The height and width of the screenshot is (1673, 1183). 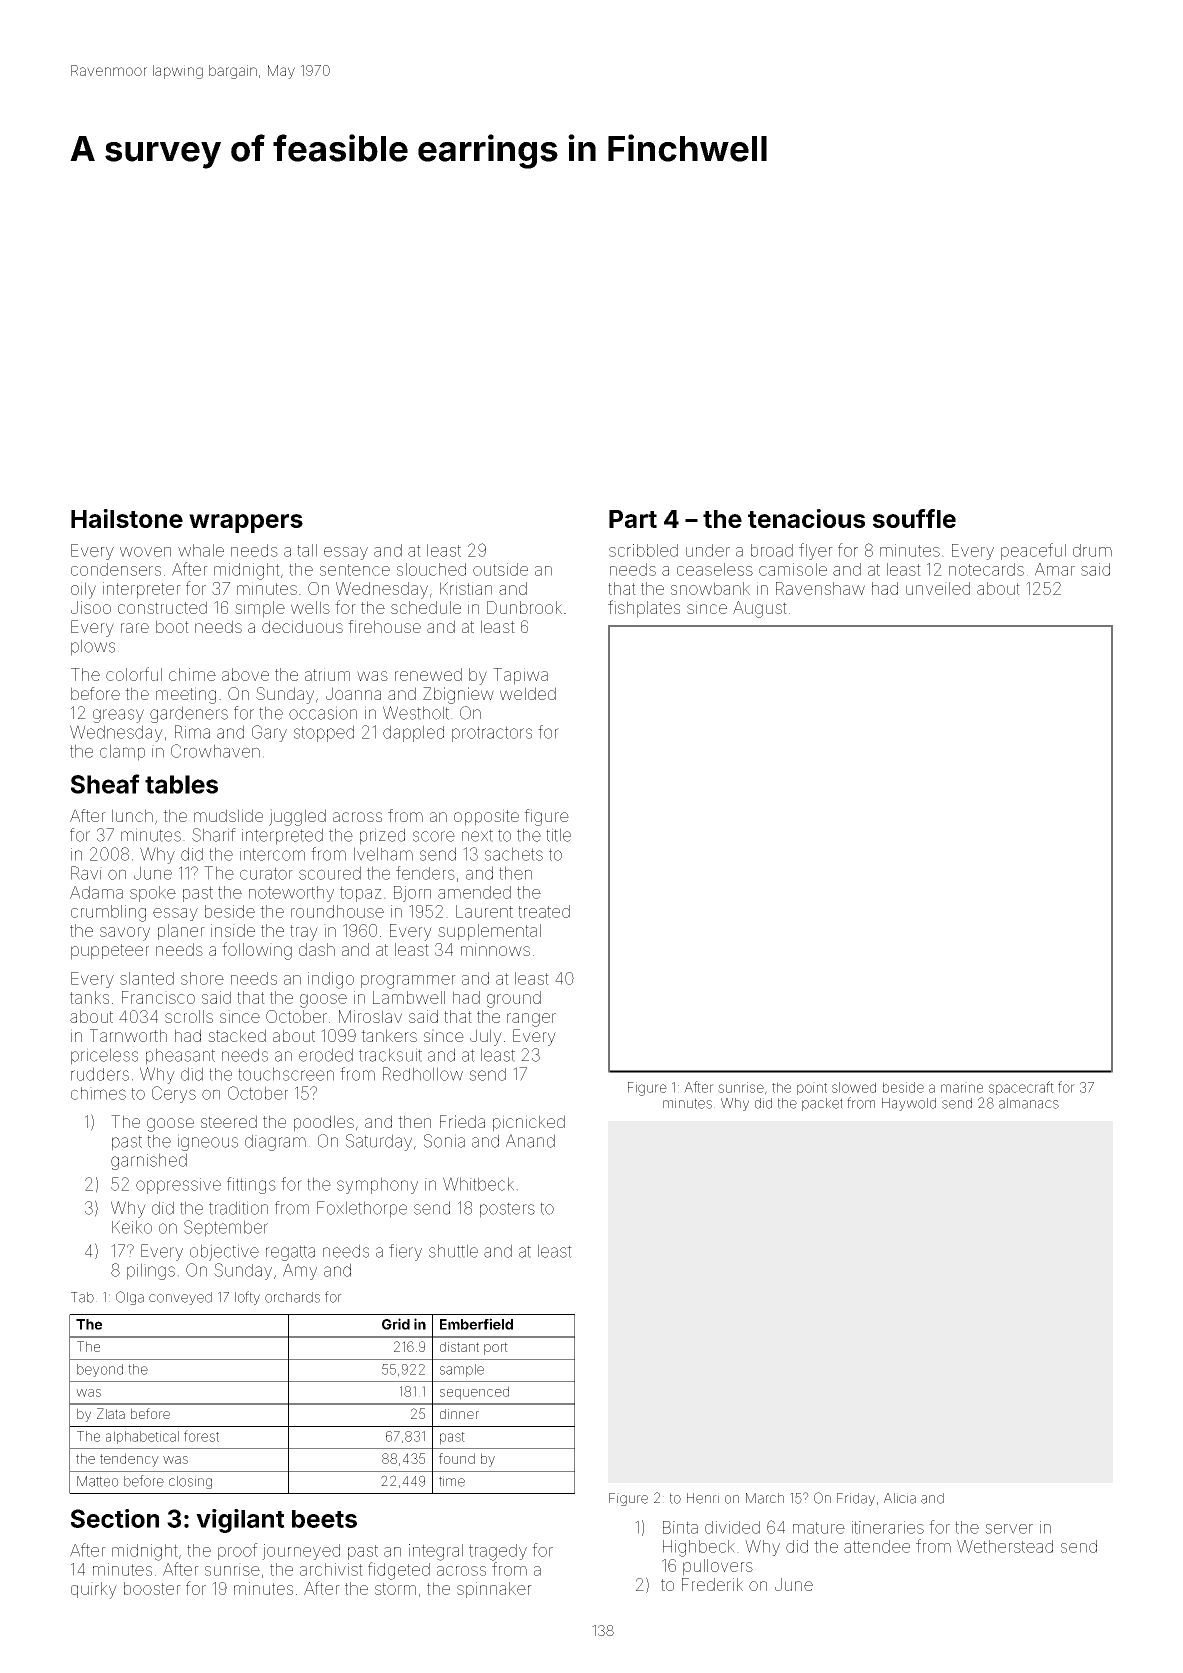 What do you see at coordinates (820, 588) in the screenshot?
I see `Ravenshaw` at bounding box center [820, 588].
